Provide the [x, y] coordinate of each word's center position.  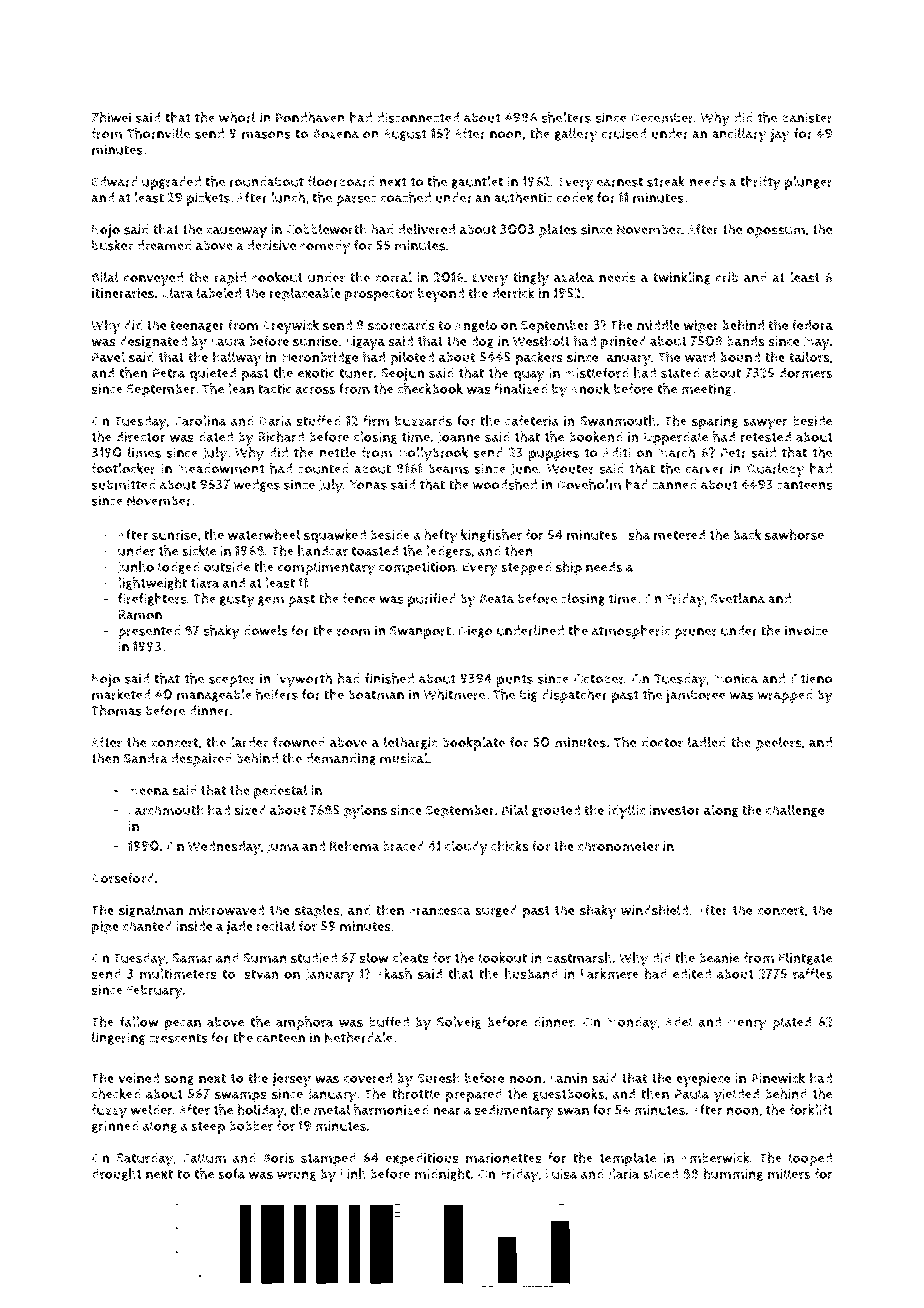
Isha [637, 534]
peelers [779, 744]
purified [432, 600]
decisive [271, 245]
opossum [775, 232]
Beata [496, 599]
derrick [513, 293]
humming [733, 1174]
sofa [231, 1173]
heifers [277, 694]
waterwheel [264, 534]
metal [332, 1109]
